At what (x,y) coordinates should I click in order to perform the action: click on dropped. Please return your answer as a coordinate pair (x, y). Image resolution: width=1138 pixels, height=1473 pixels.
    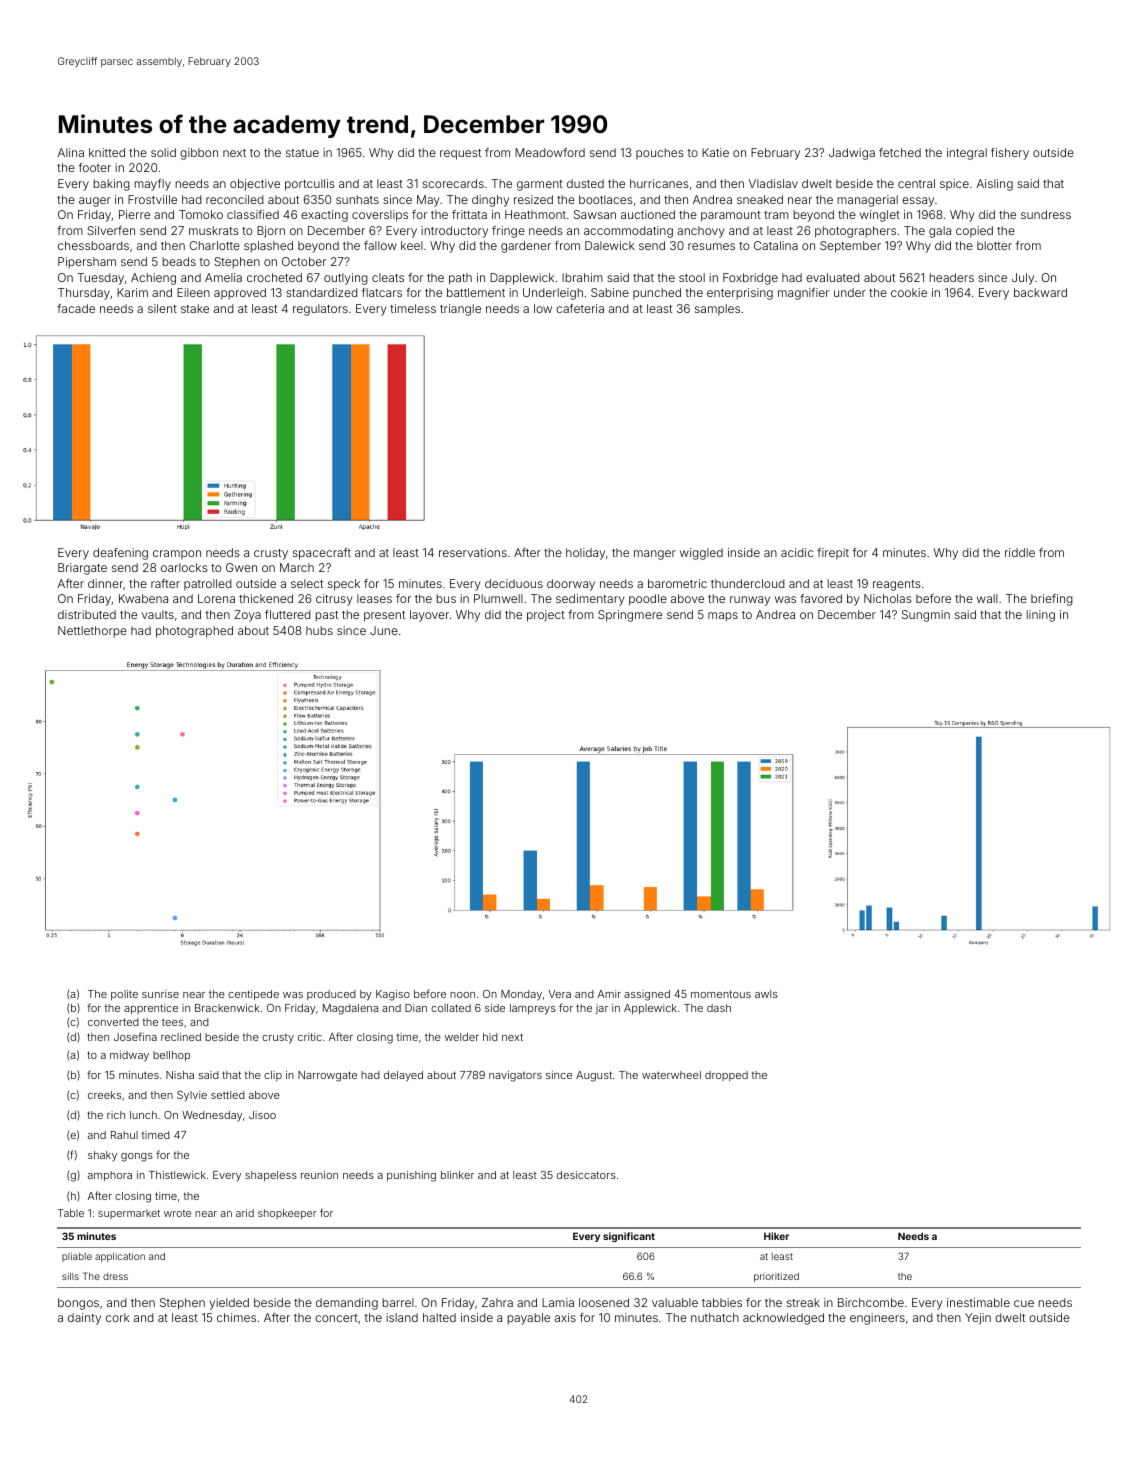
    Looking at the image, I should click on (726, 1076).
